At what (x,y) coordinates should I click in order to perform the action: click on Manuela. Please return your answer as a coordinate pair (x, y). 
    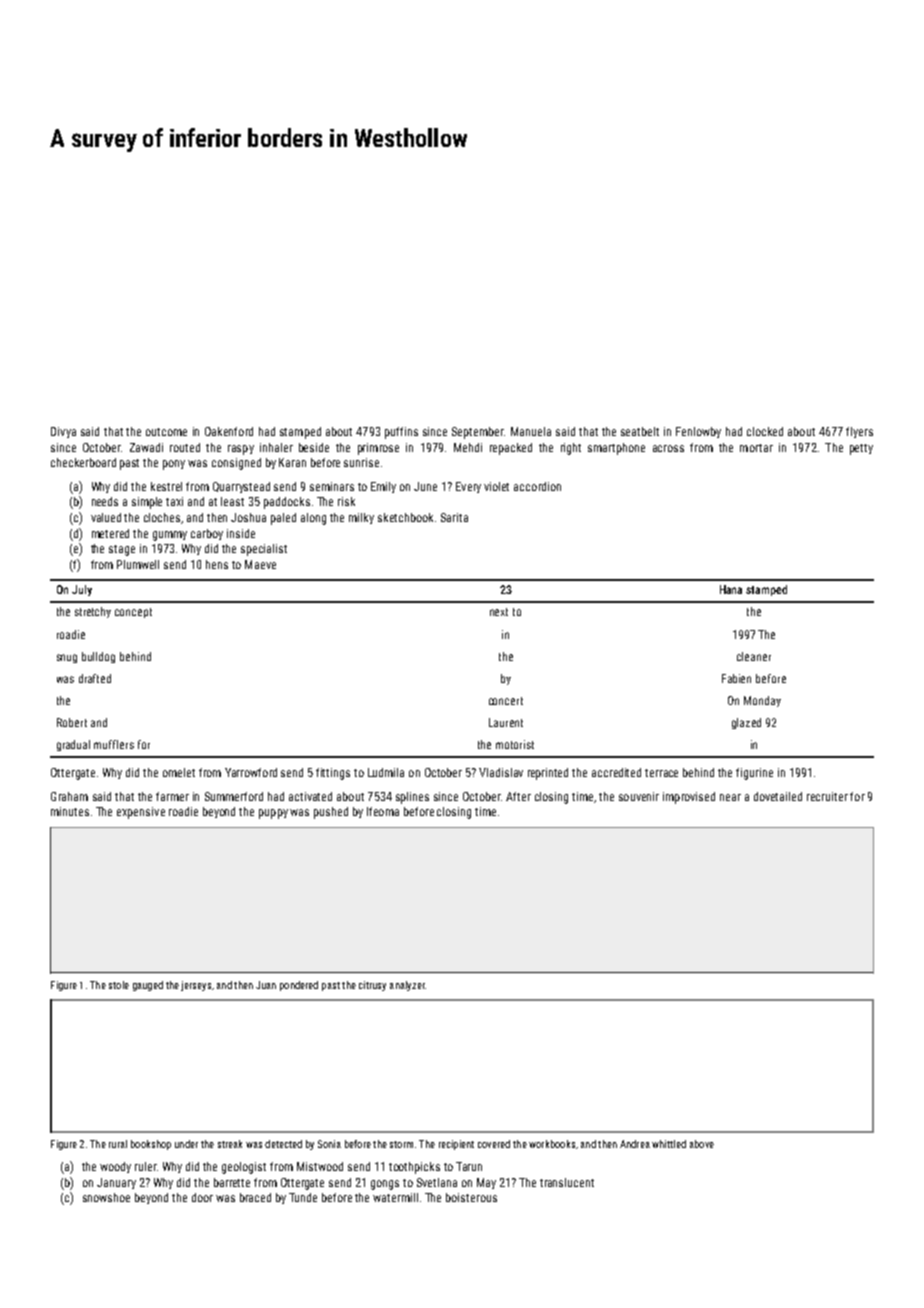
    Looking at the image, I should click on (531, 431).
